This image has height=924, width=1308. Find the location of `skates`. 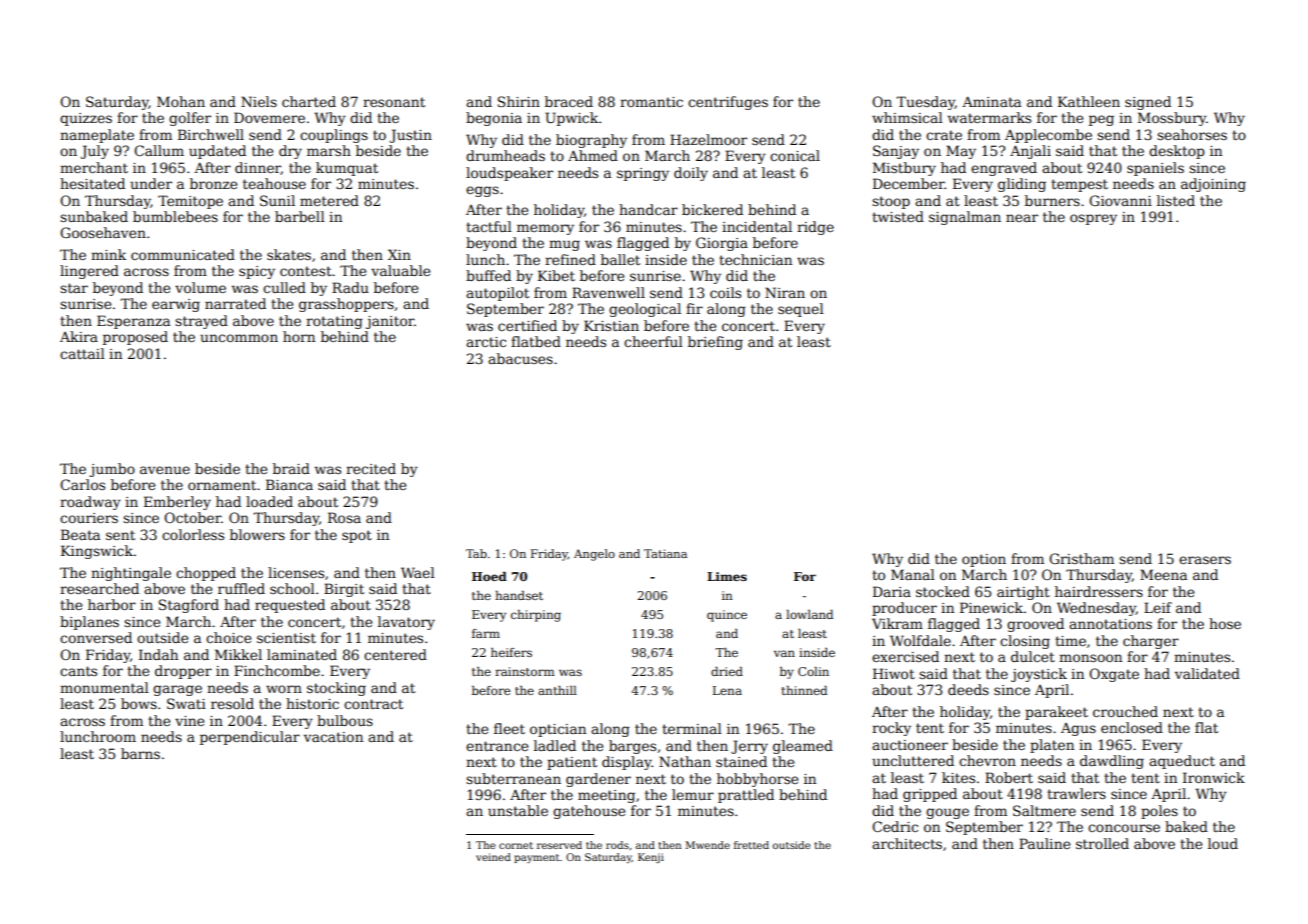

skates is located at coordinates (289, 254).
